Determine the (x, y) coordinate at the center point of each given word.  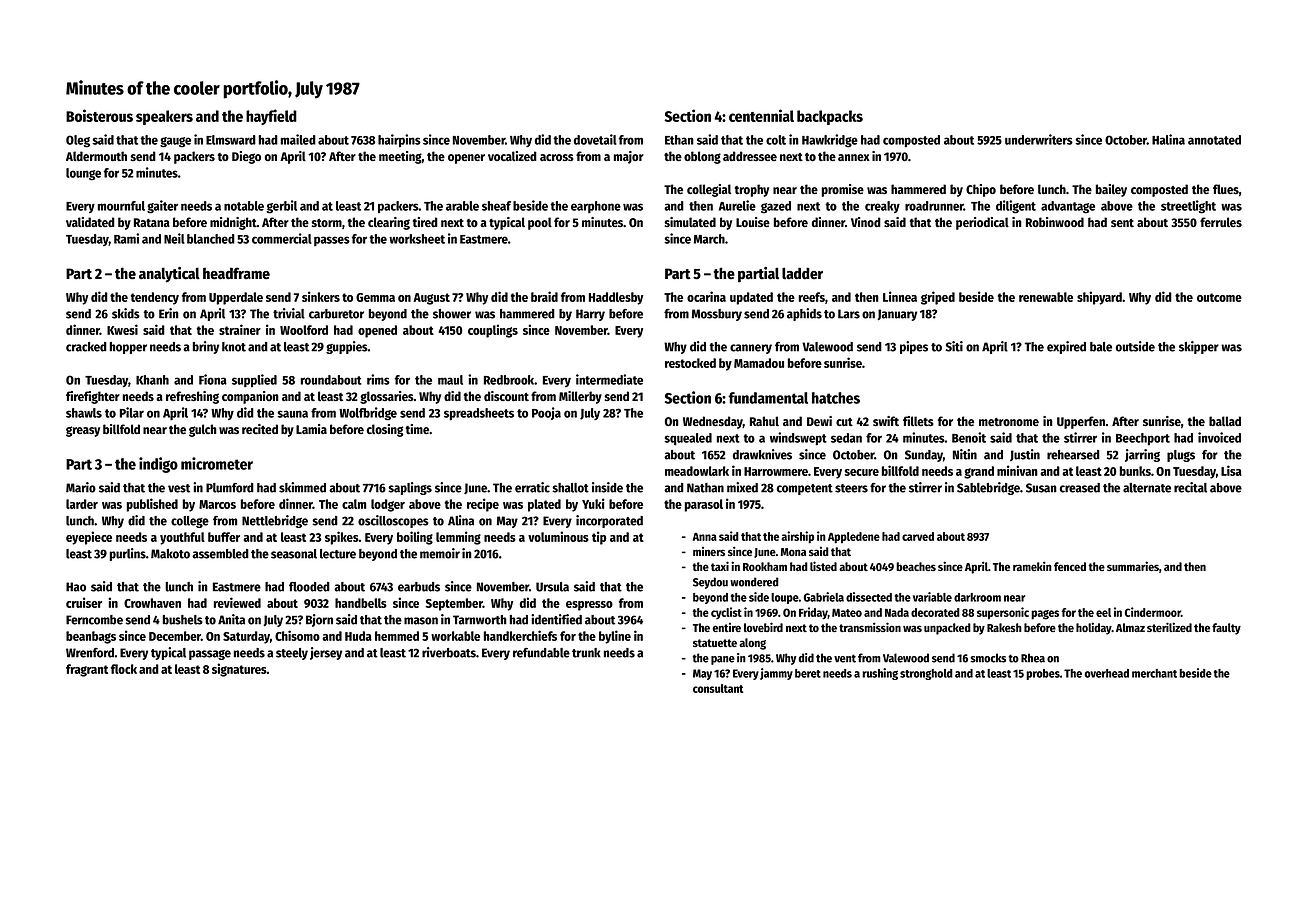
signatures (239, 670)
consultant (718, 688)
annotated (1214, 140)
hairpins (399, 140)
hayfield (271, 117)
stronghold (926, 674)
